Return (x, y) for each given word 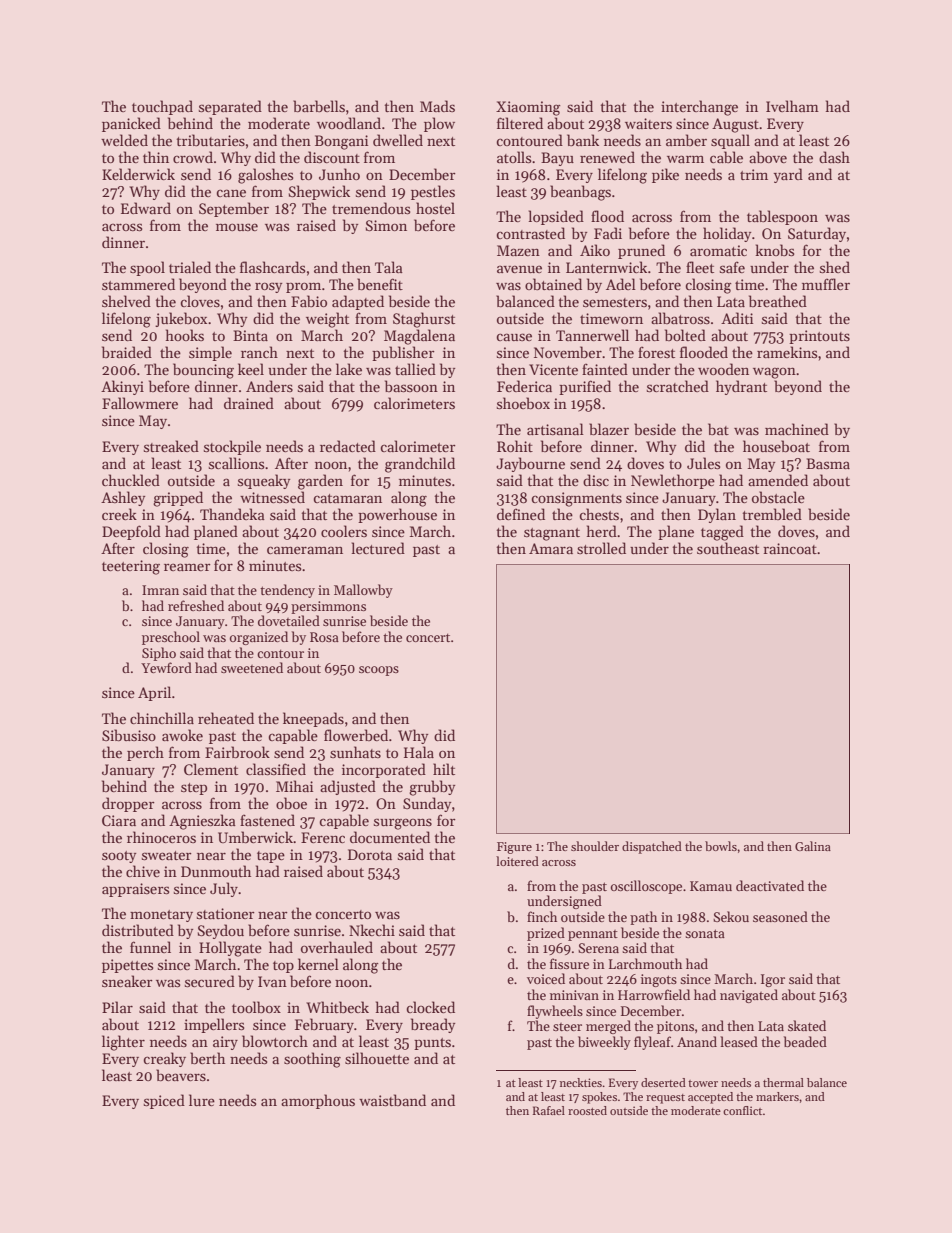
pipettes (127, 966)
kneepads (313, 719)
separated (230, 107)
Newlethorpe (673, 481)
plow (439, 124)
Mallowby (363, 591)
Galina (813, 846)
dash (834, 157)
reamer (187, 567)
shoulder (595, 846)
